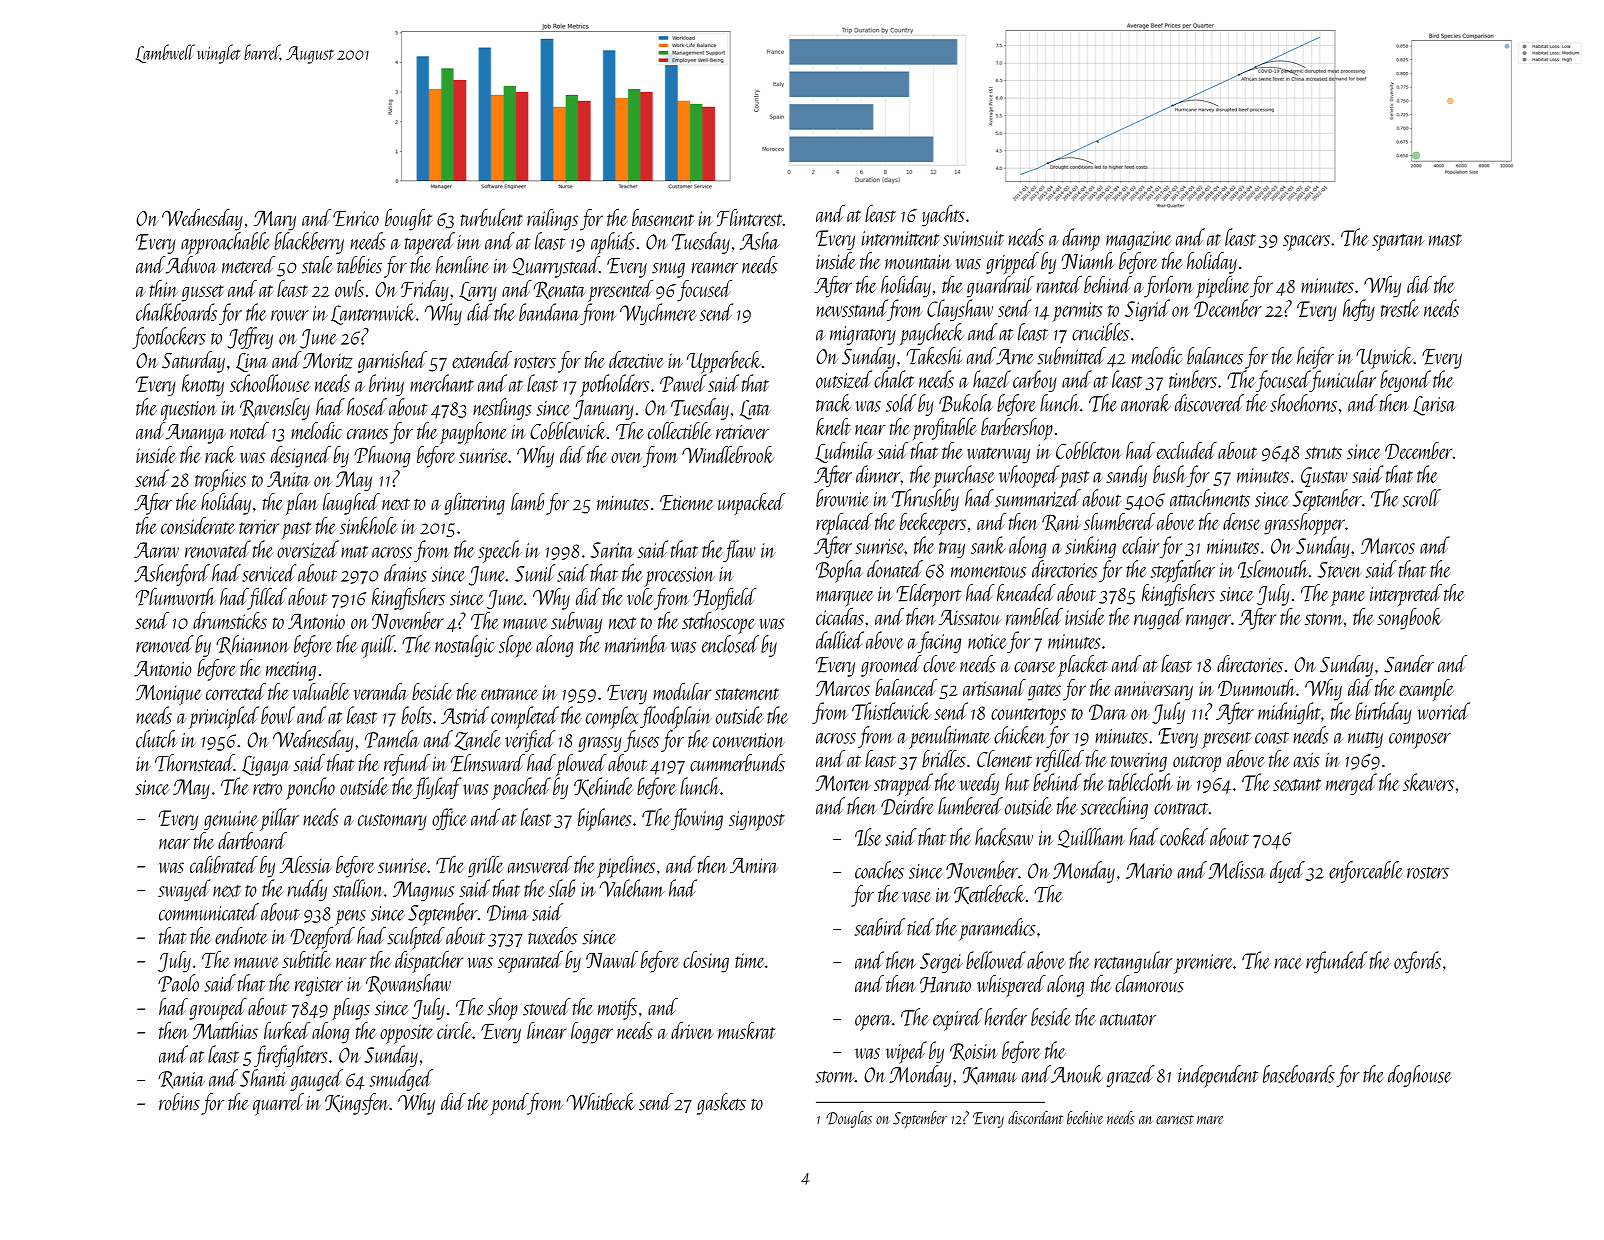 This screenshot has width=1604, height=1240. I want to click on robins, so click(179, 1102).
